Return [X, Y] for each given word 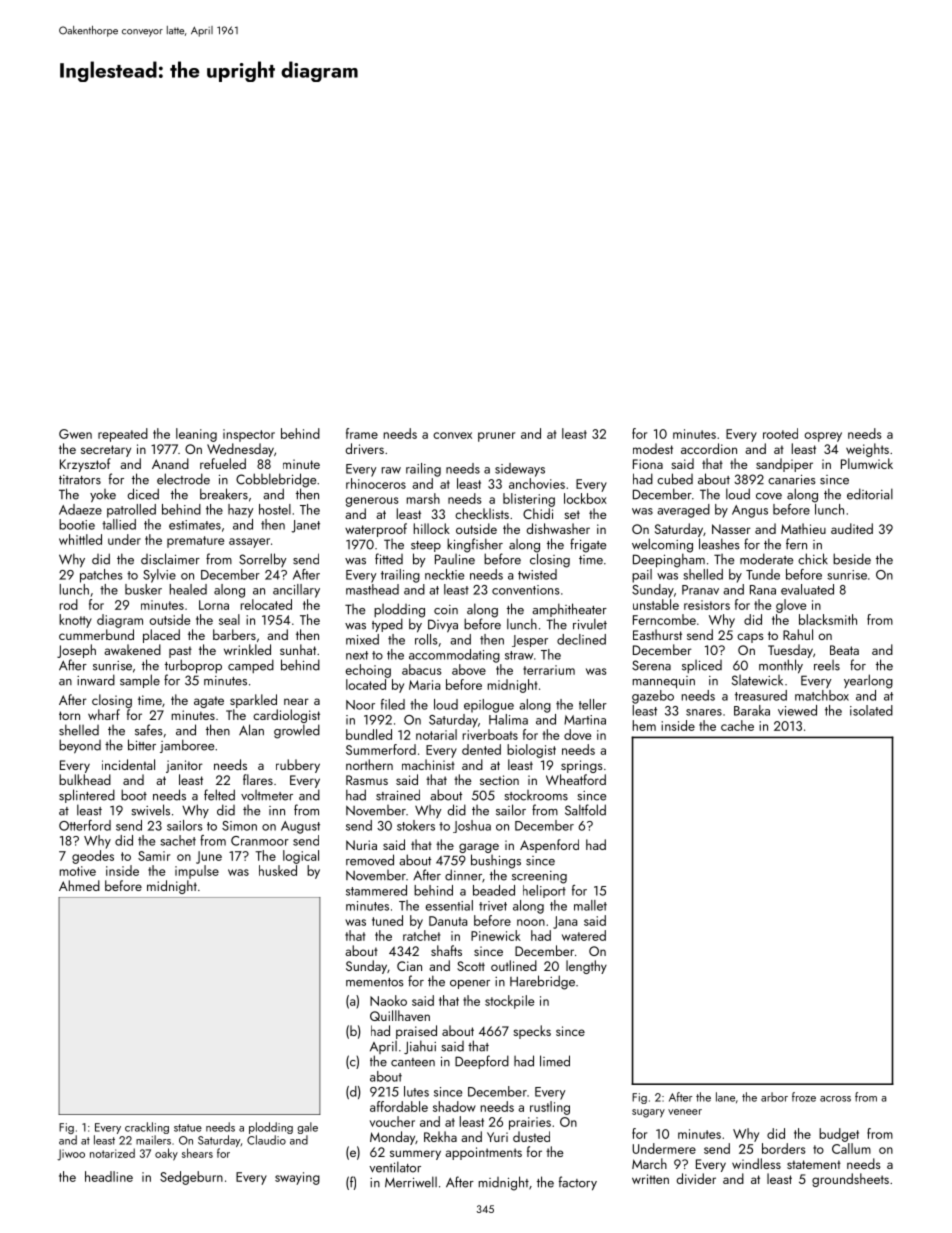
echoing [368, 671]
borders [783, 1148]
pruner [496, 437]
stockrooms [536, 795]
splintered [87, 796]
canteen [413, 1062]
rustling [550, 1108]
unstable [656, 604]
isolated [871, 710]
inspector [249, 435]
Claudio [266, 1140]
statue [188, 1128]
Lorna [214, 605]
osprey [823, 437]
